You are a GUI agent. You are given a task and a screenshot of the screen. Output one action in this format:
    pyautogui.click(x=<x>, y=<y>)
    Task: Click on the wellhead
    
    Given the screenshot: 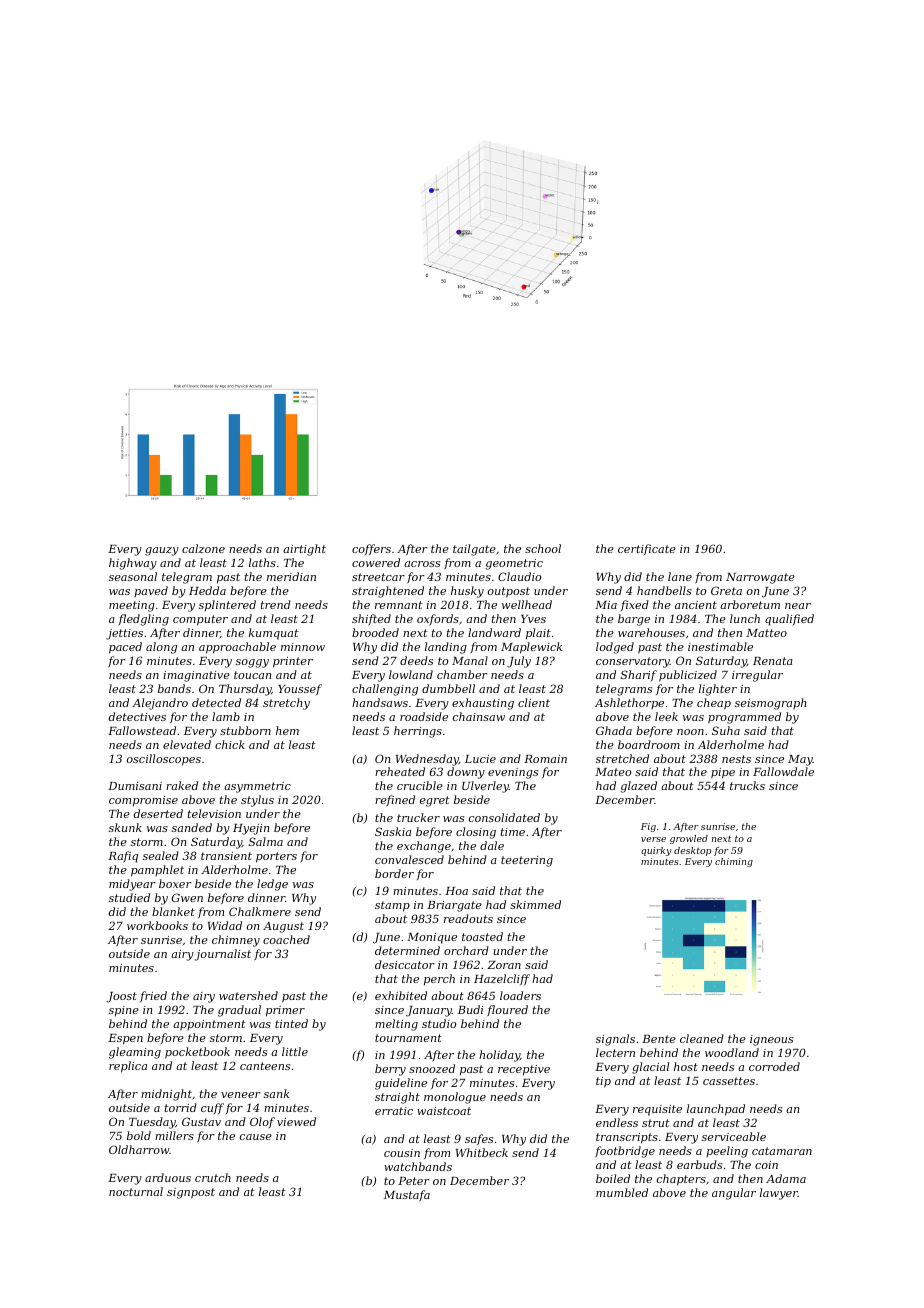 What is the action you would take?
    pyautogui.click(x=527, y=604)
